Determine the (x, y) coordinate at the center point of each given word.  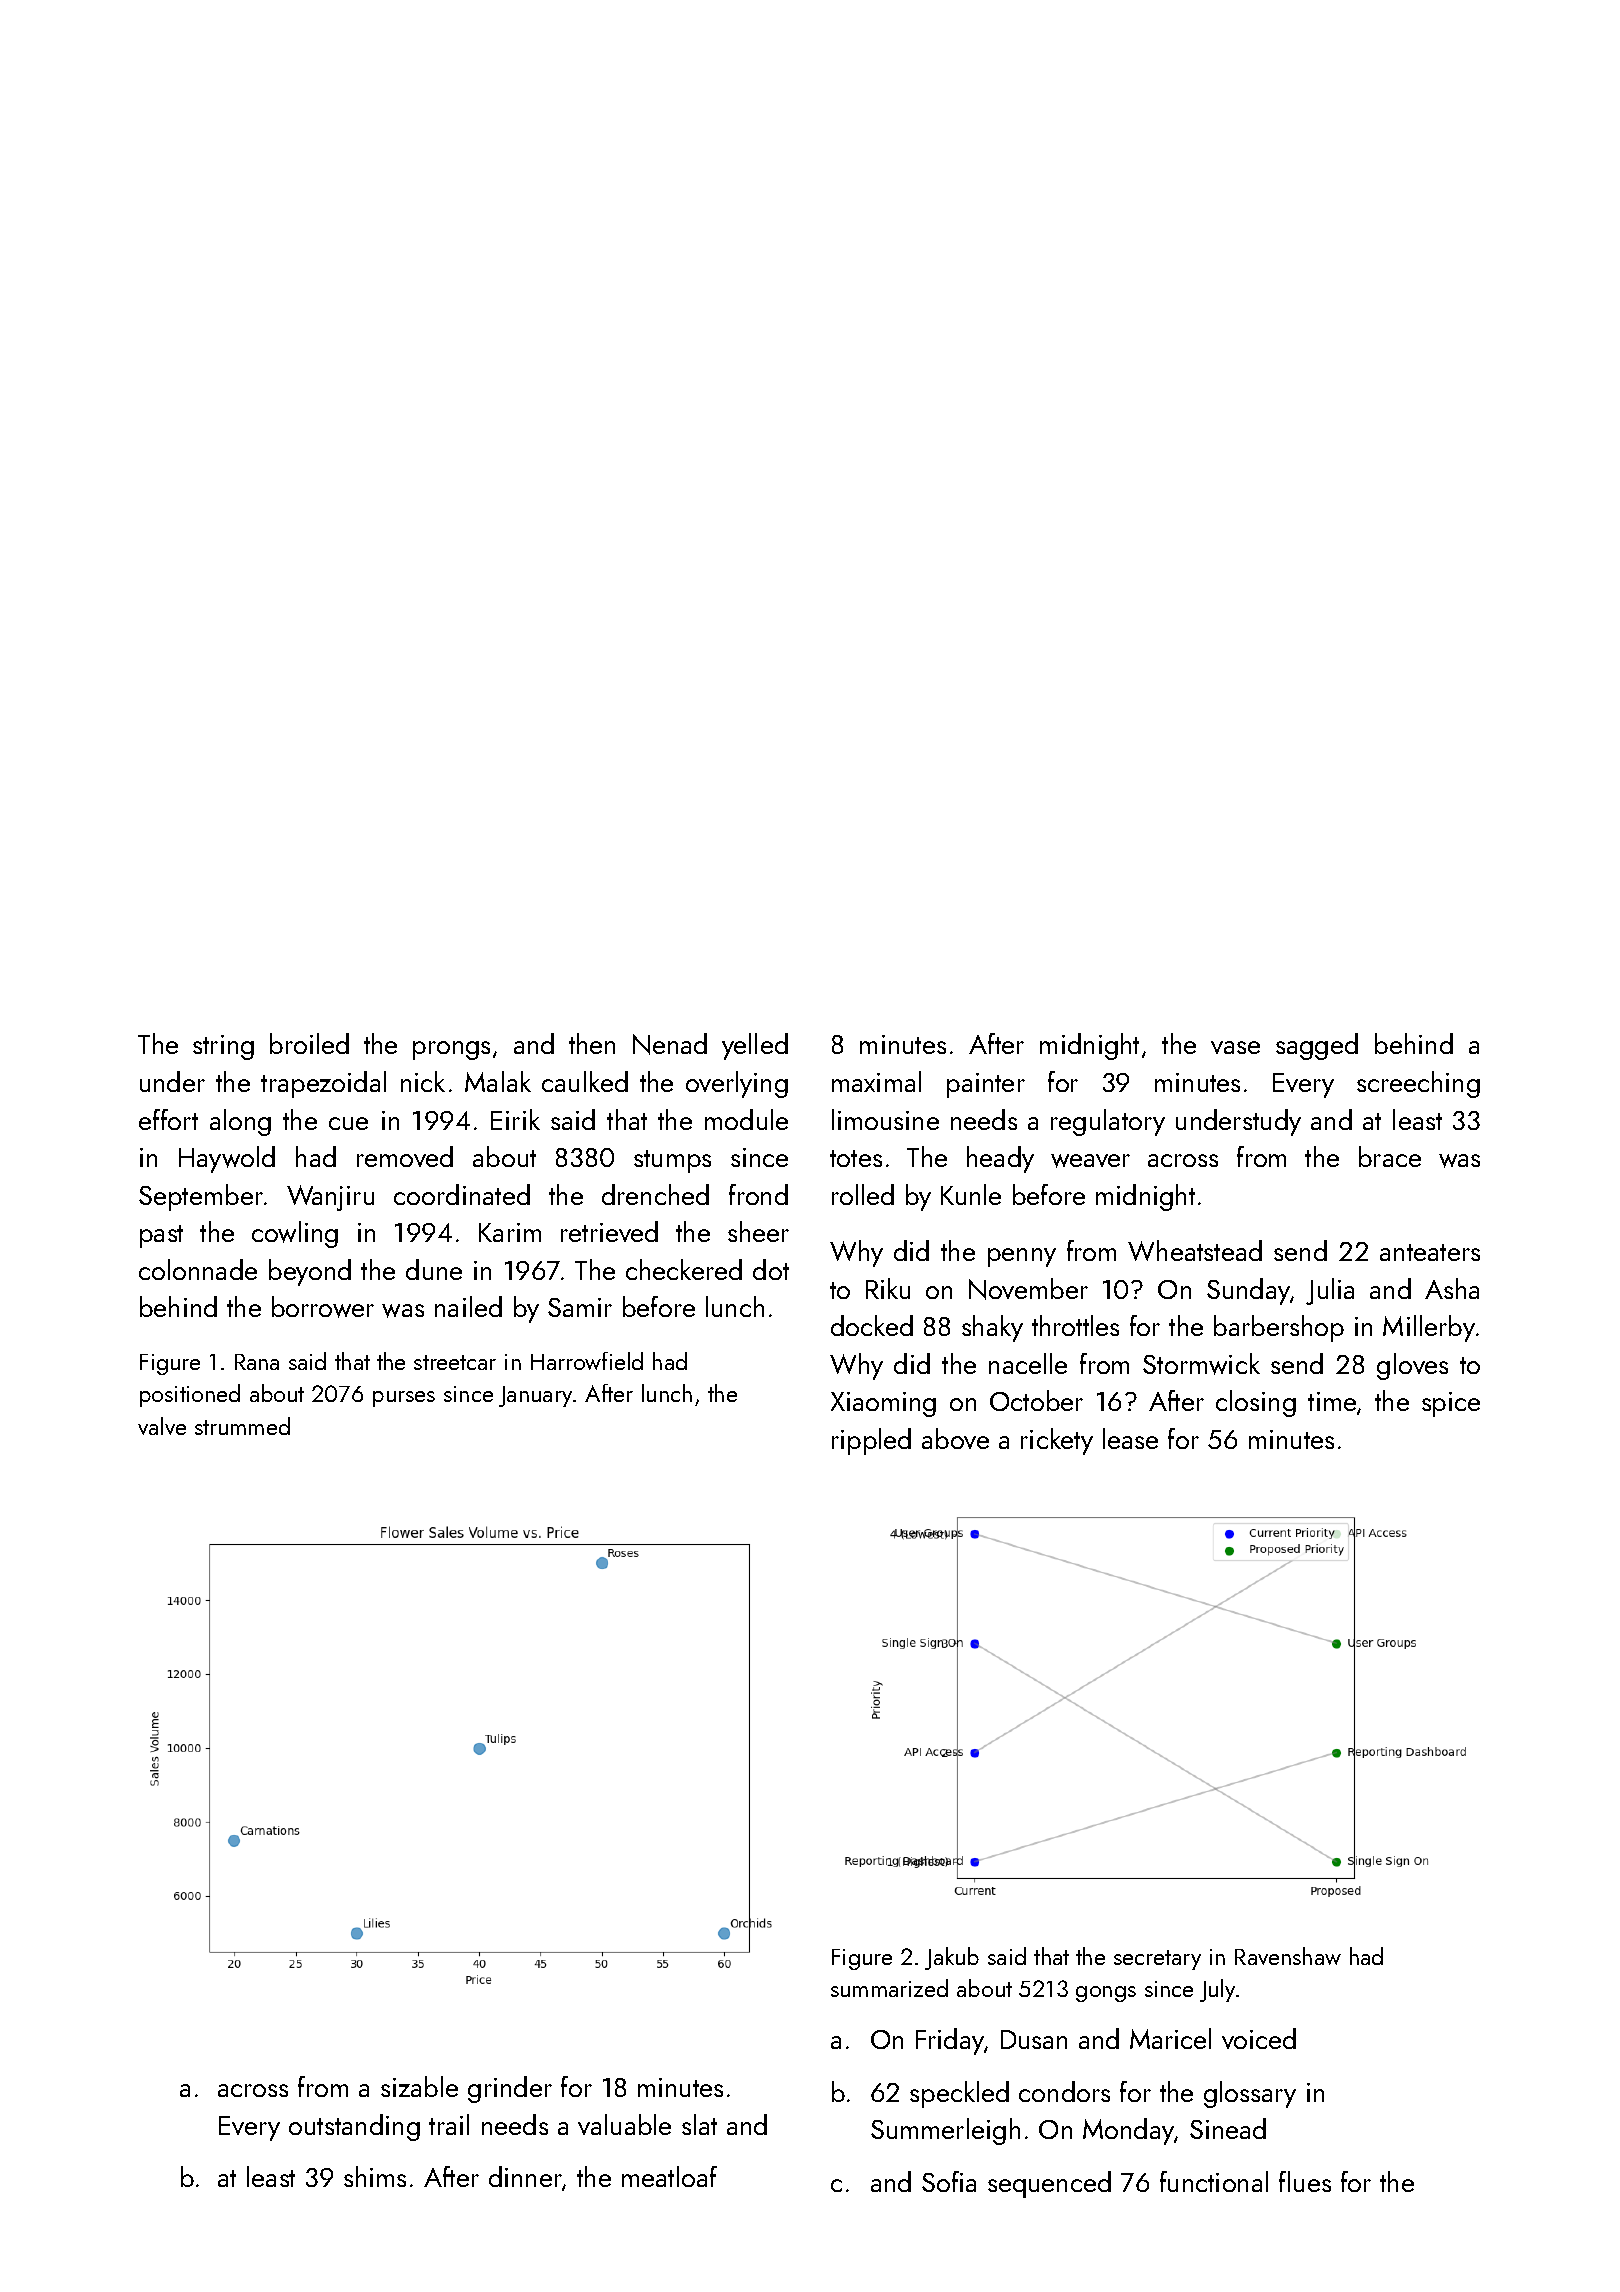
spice (1451, 1404)
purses (404, 1399)
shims (375, 2176)
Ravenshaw (1288, 1956)
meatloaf (669, 2176)
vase (1235, 1047)
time (1332, 1401)
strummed (242, 1426)
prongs (451, 1050)
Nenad (670, 1044)
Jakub (952, 1958)
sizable (419, 2086)
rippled (871, 1441)
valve (162, 1426)
